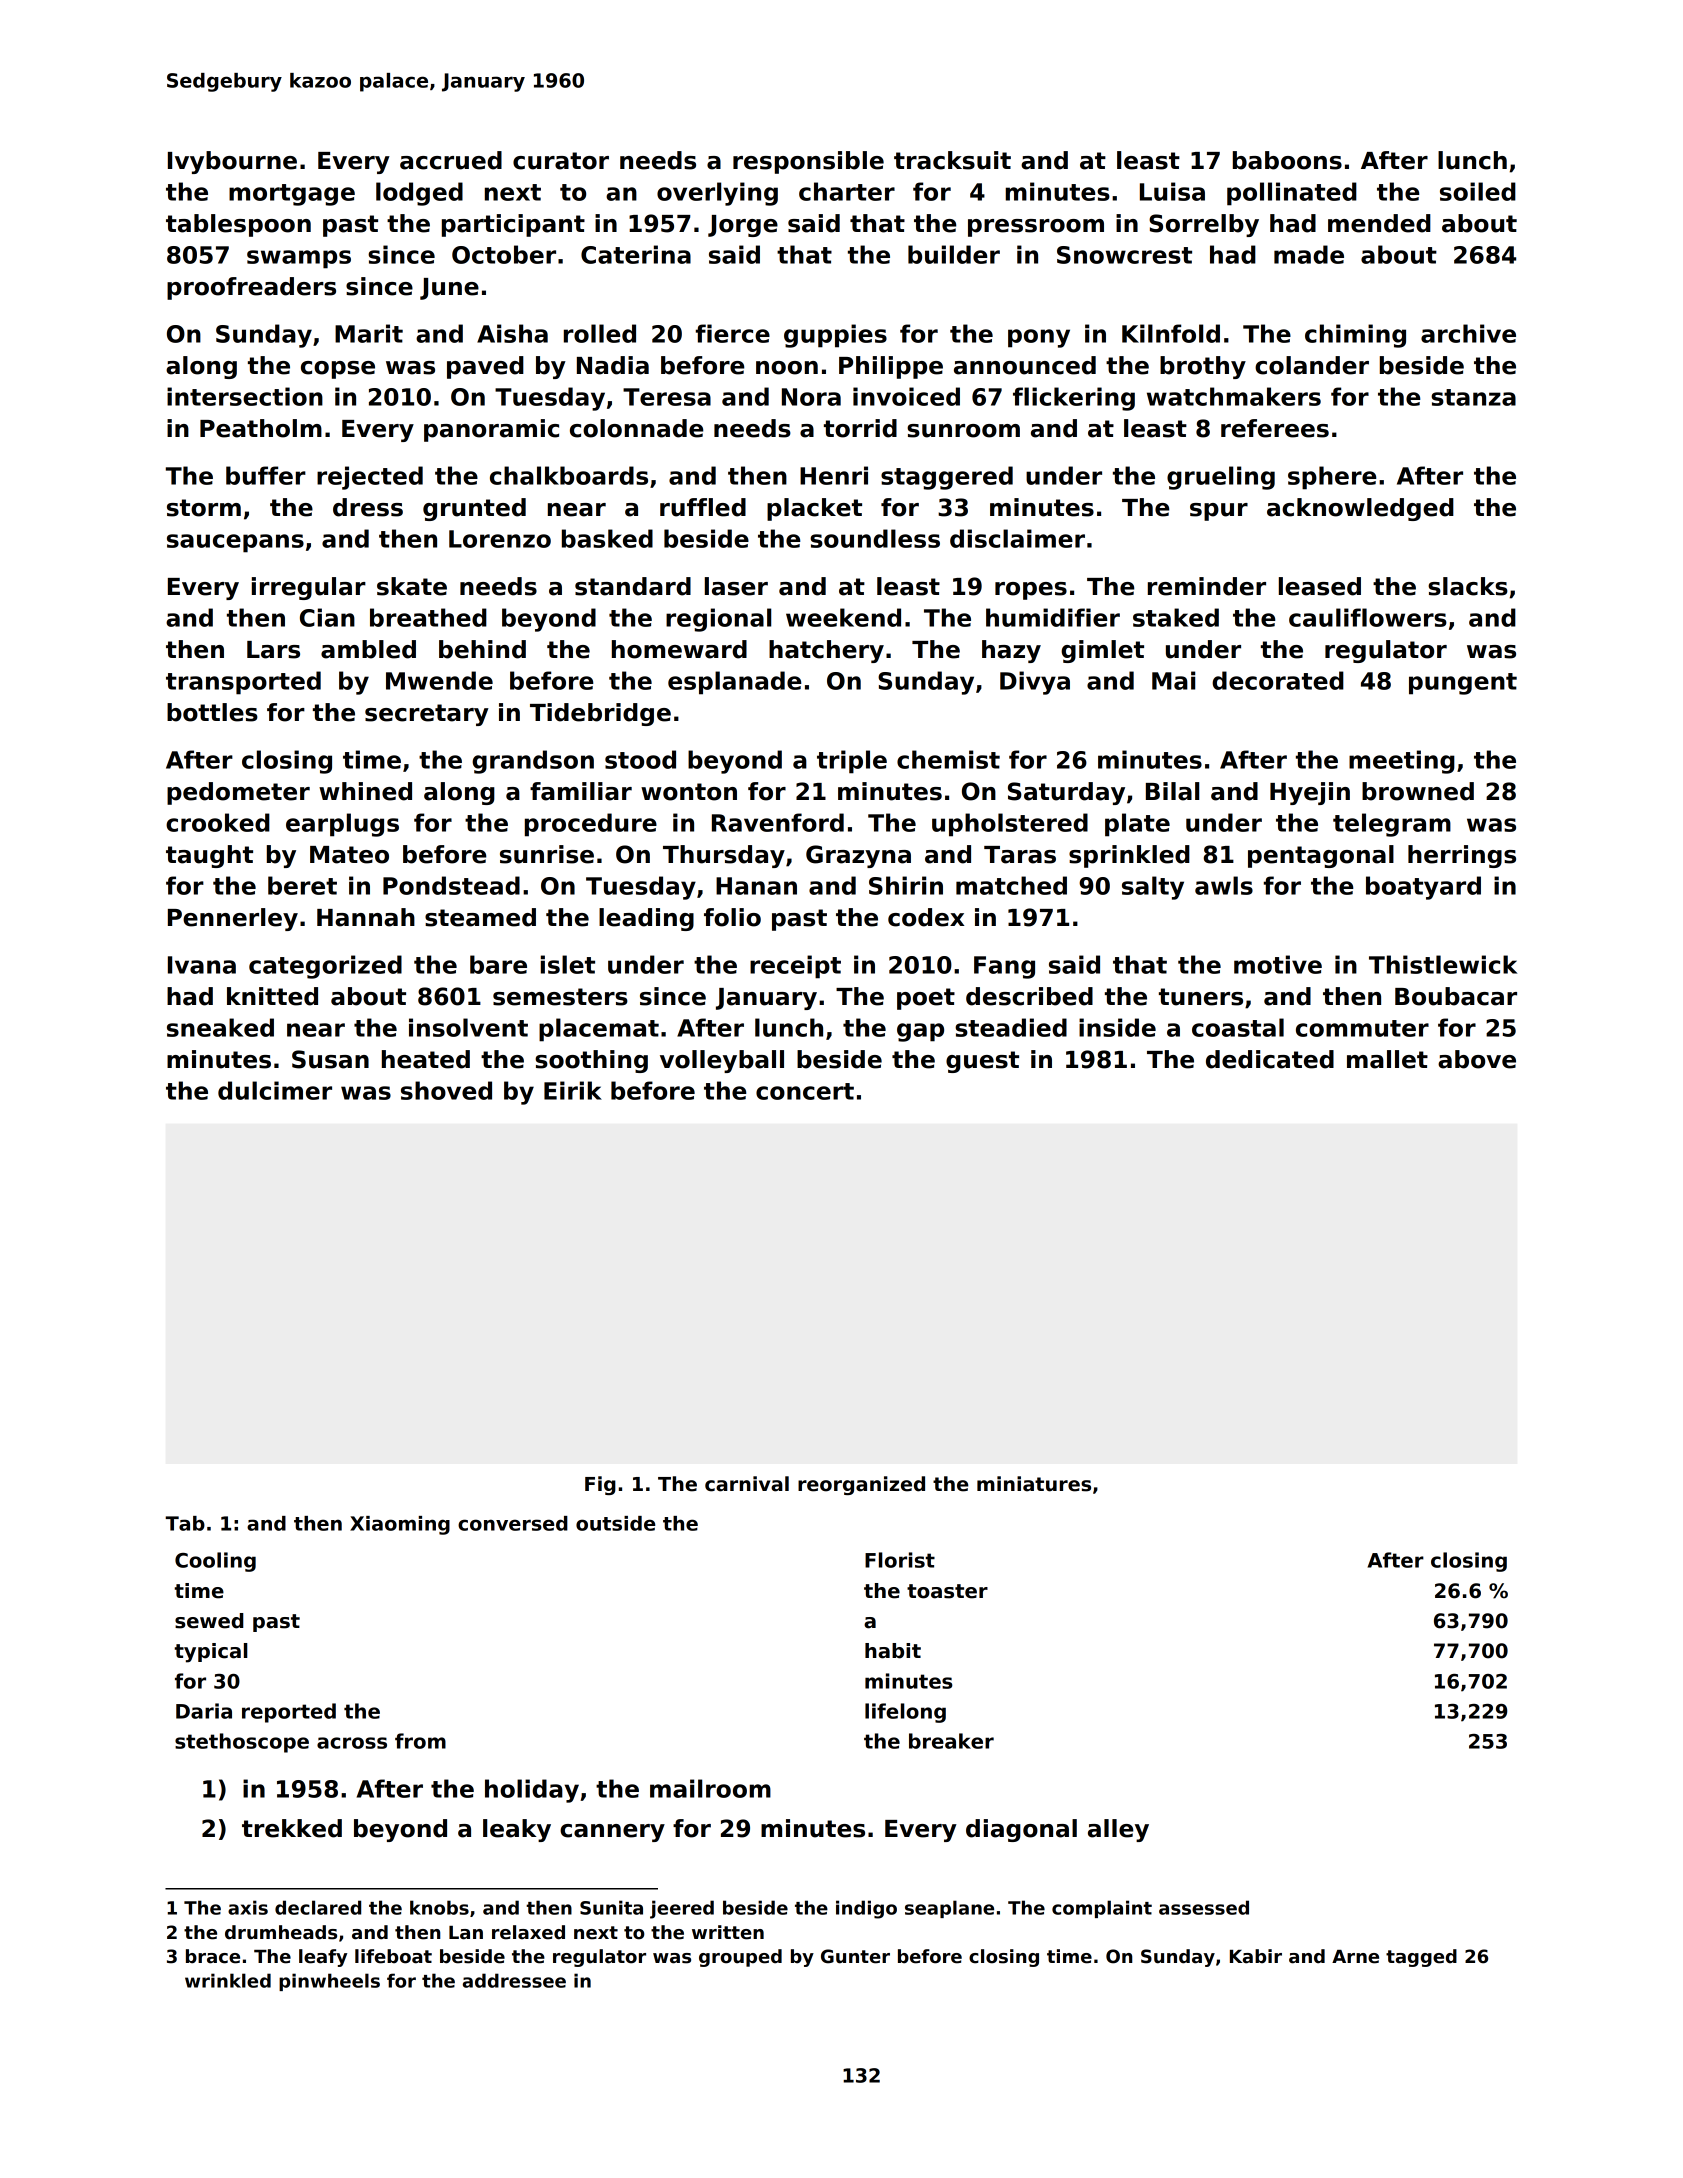 This image has width=1683, height=2178. Describe the element at coordinates (952, 160) in the image. I see `tracksuit` at that location.
